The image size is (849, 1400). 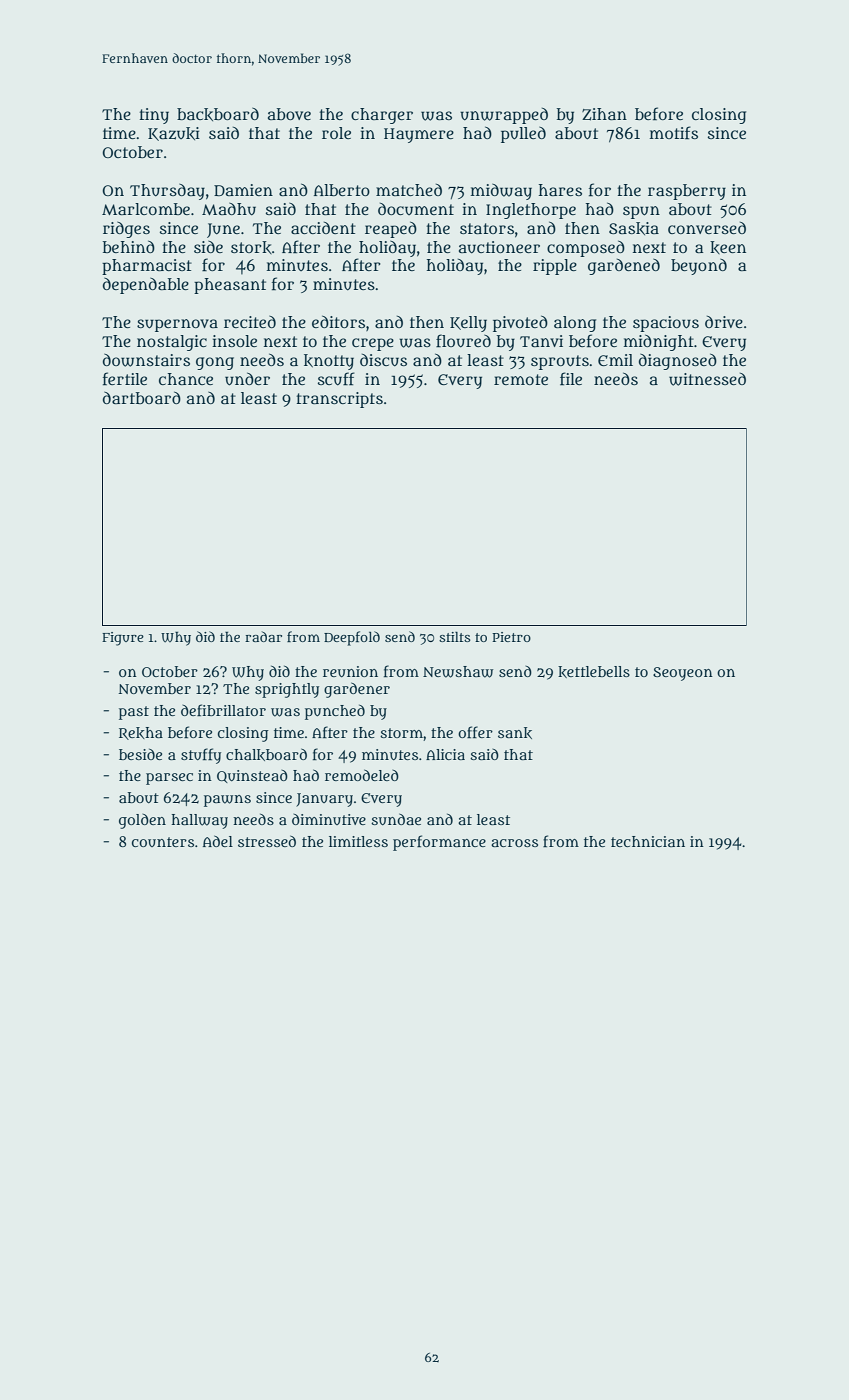 I want to click on document, so click(x=416, y=209).
